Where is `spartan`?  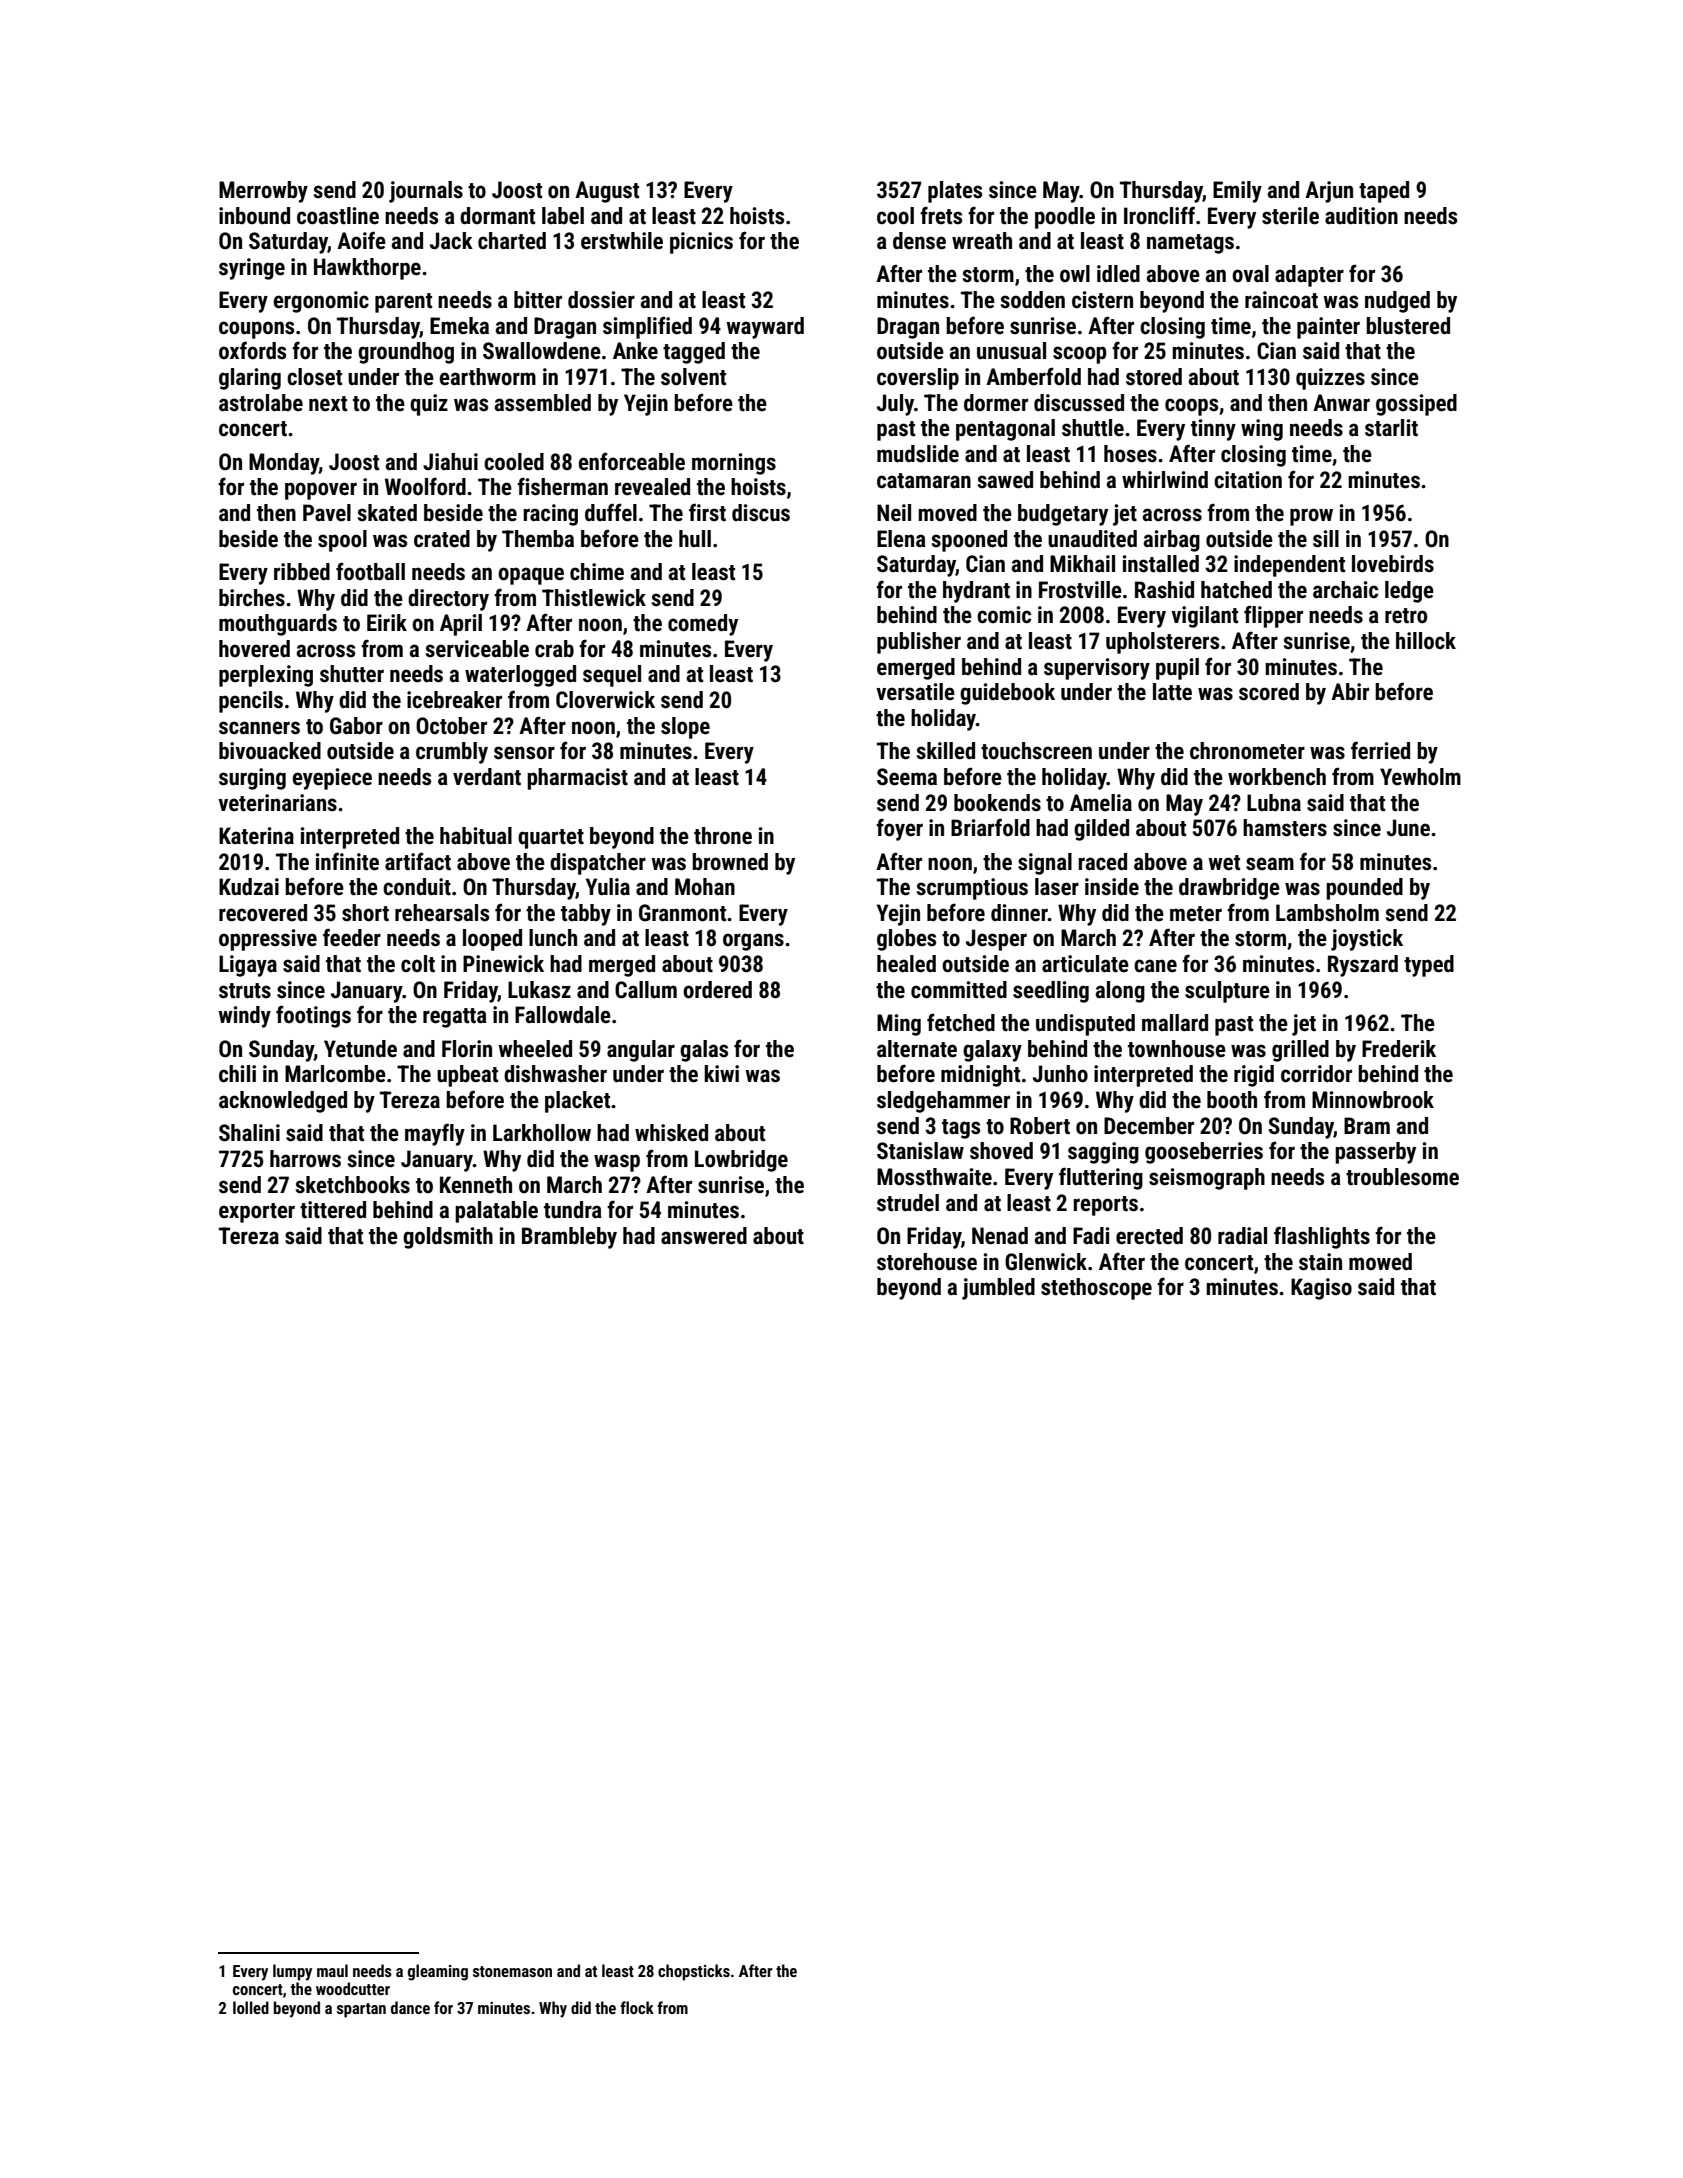
spartan is located at coordinates (361, 2010).
